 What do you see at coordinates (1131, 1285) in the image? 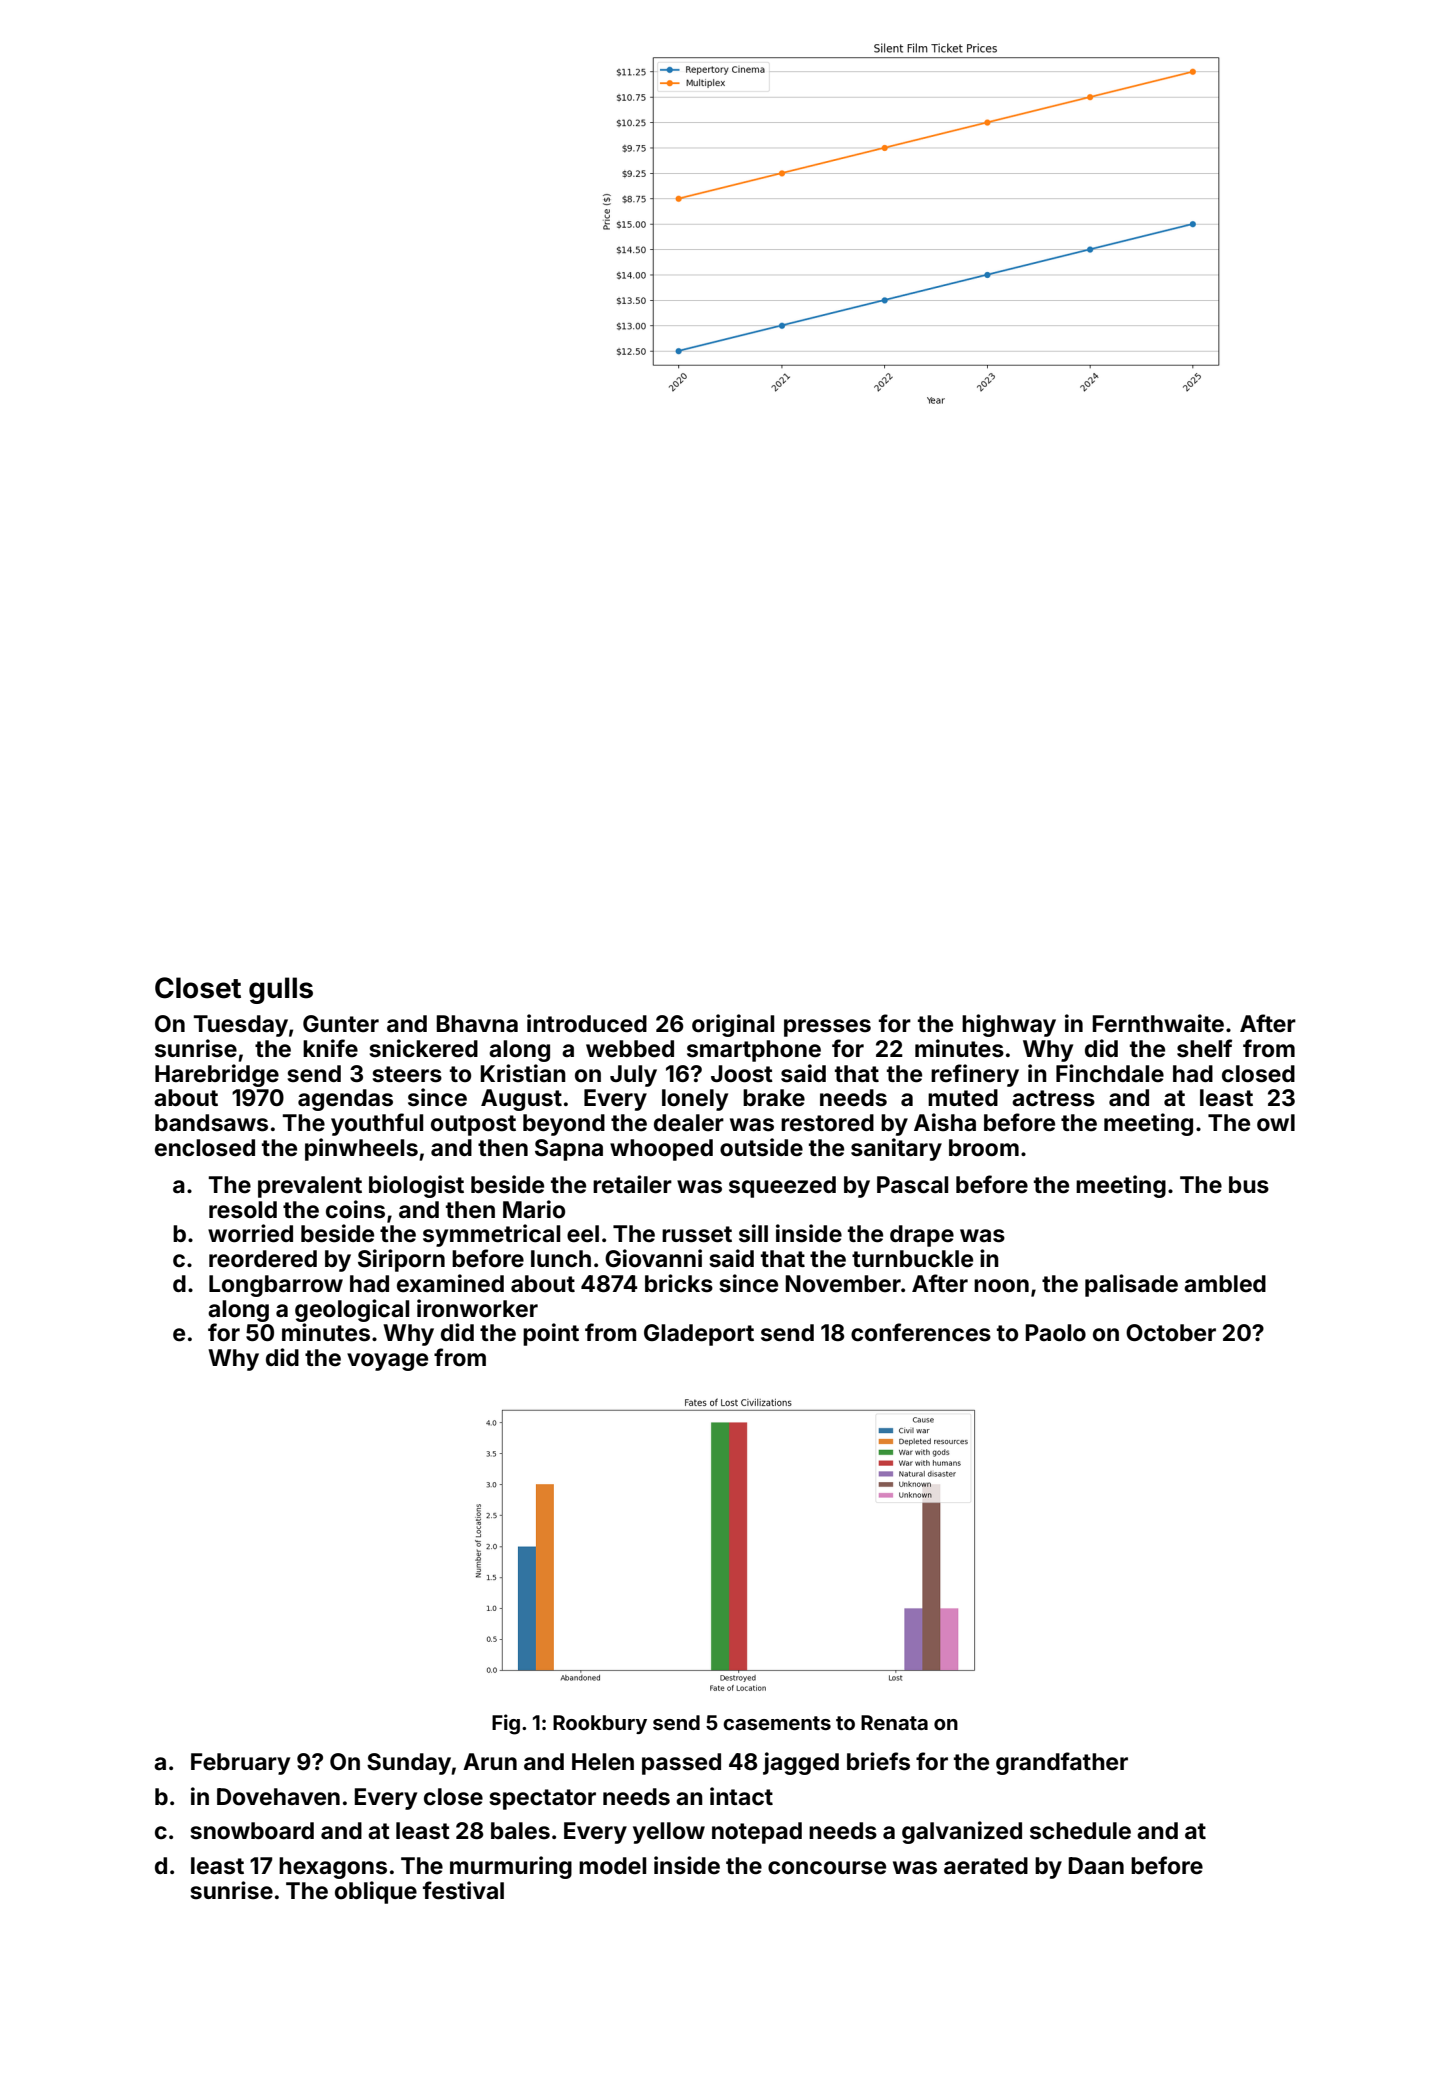
I see `palisade` at bounding box center [1131, 1285].
